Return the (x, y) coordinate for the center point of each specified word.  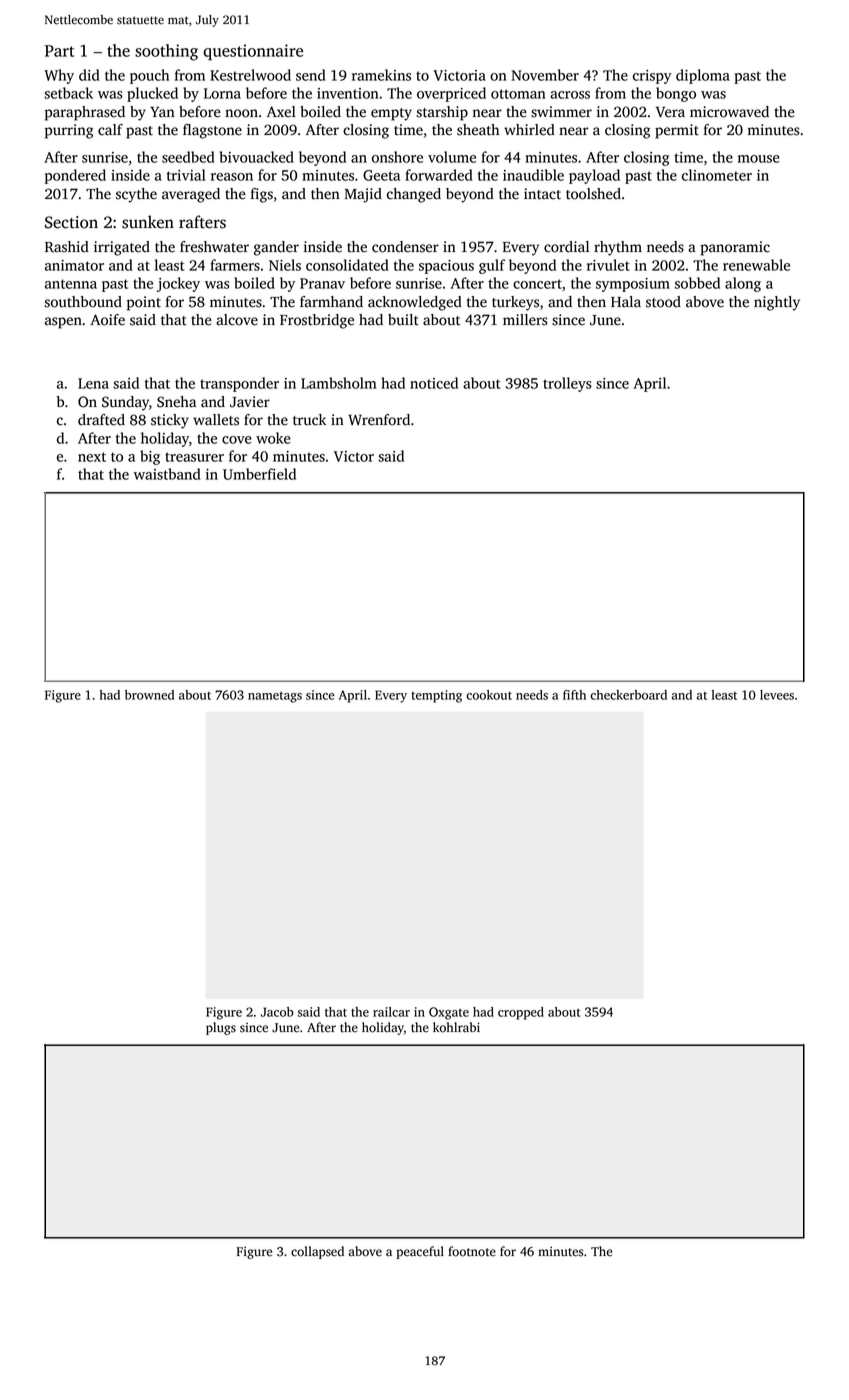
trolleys (567, 384)
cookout (489, 695)
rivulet (608, 265)
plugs (221, 1028)
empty (391, 114)
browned (149, 695)
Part (59, 51)
